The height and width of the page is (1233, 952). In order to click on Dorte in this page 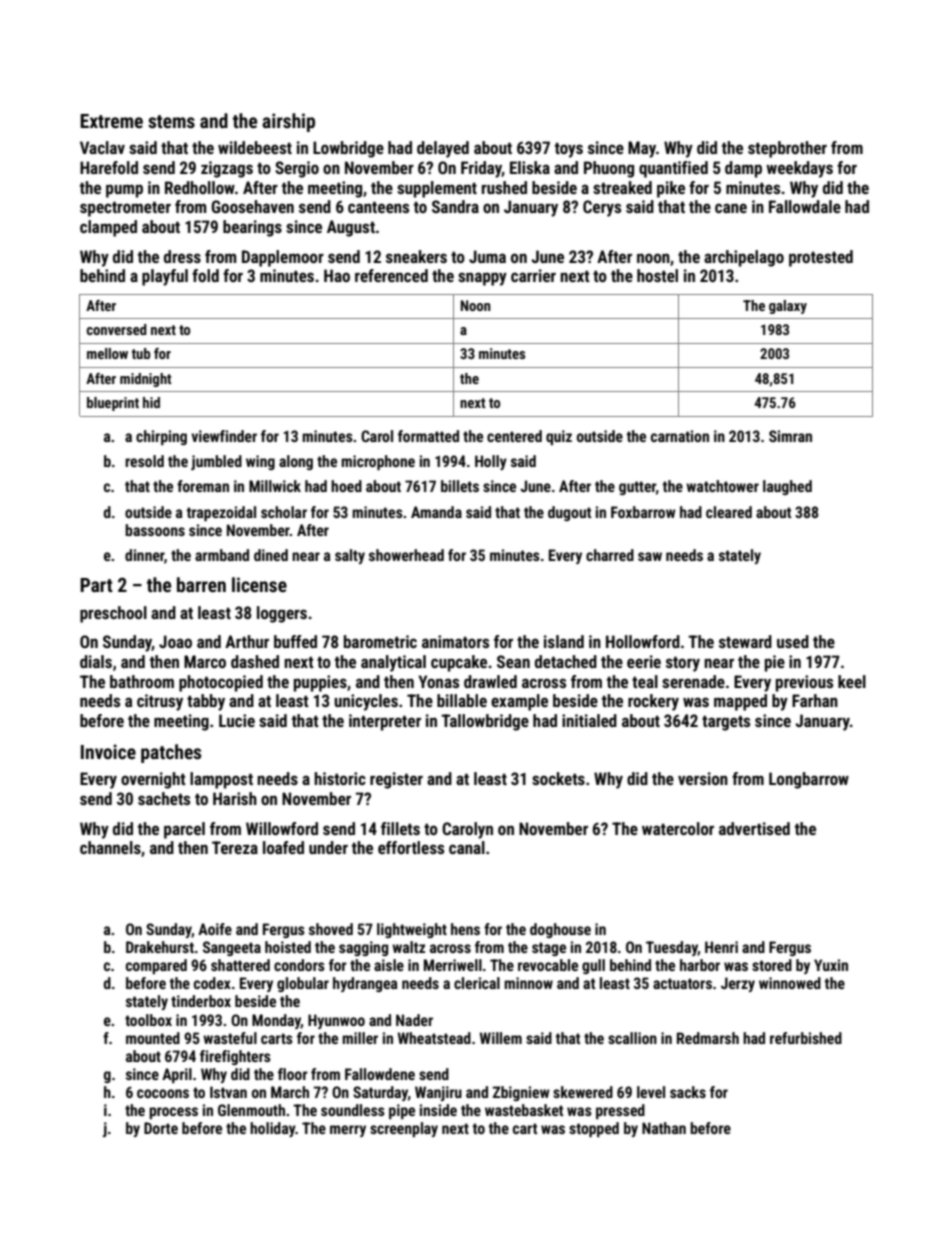, I will do `click(161, 1128)`.
